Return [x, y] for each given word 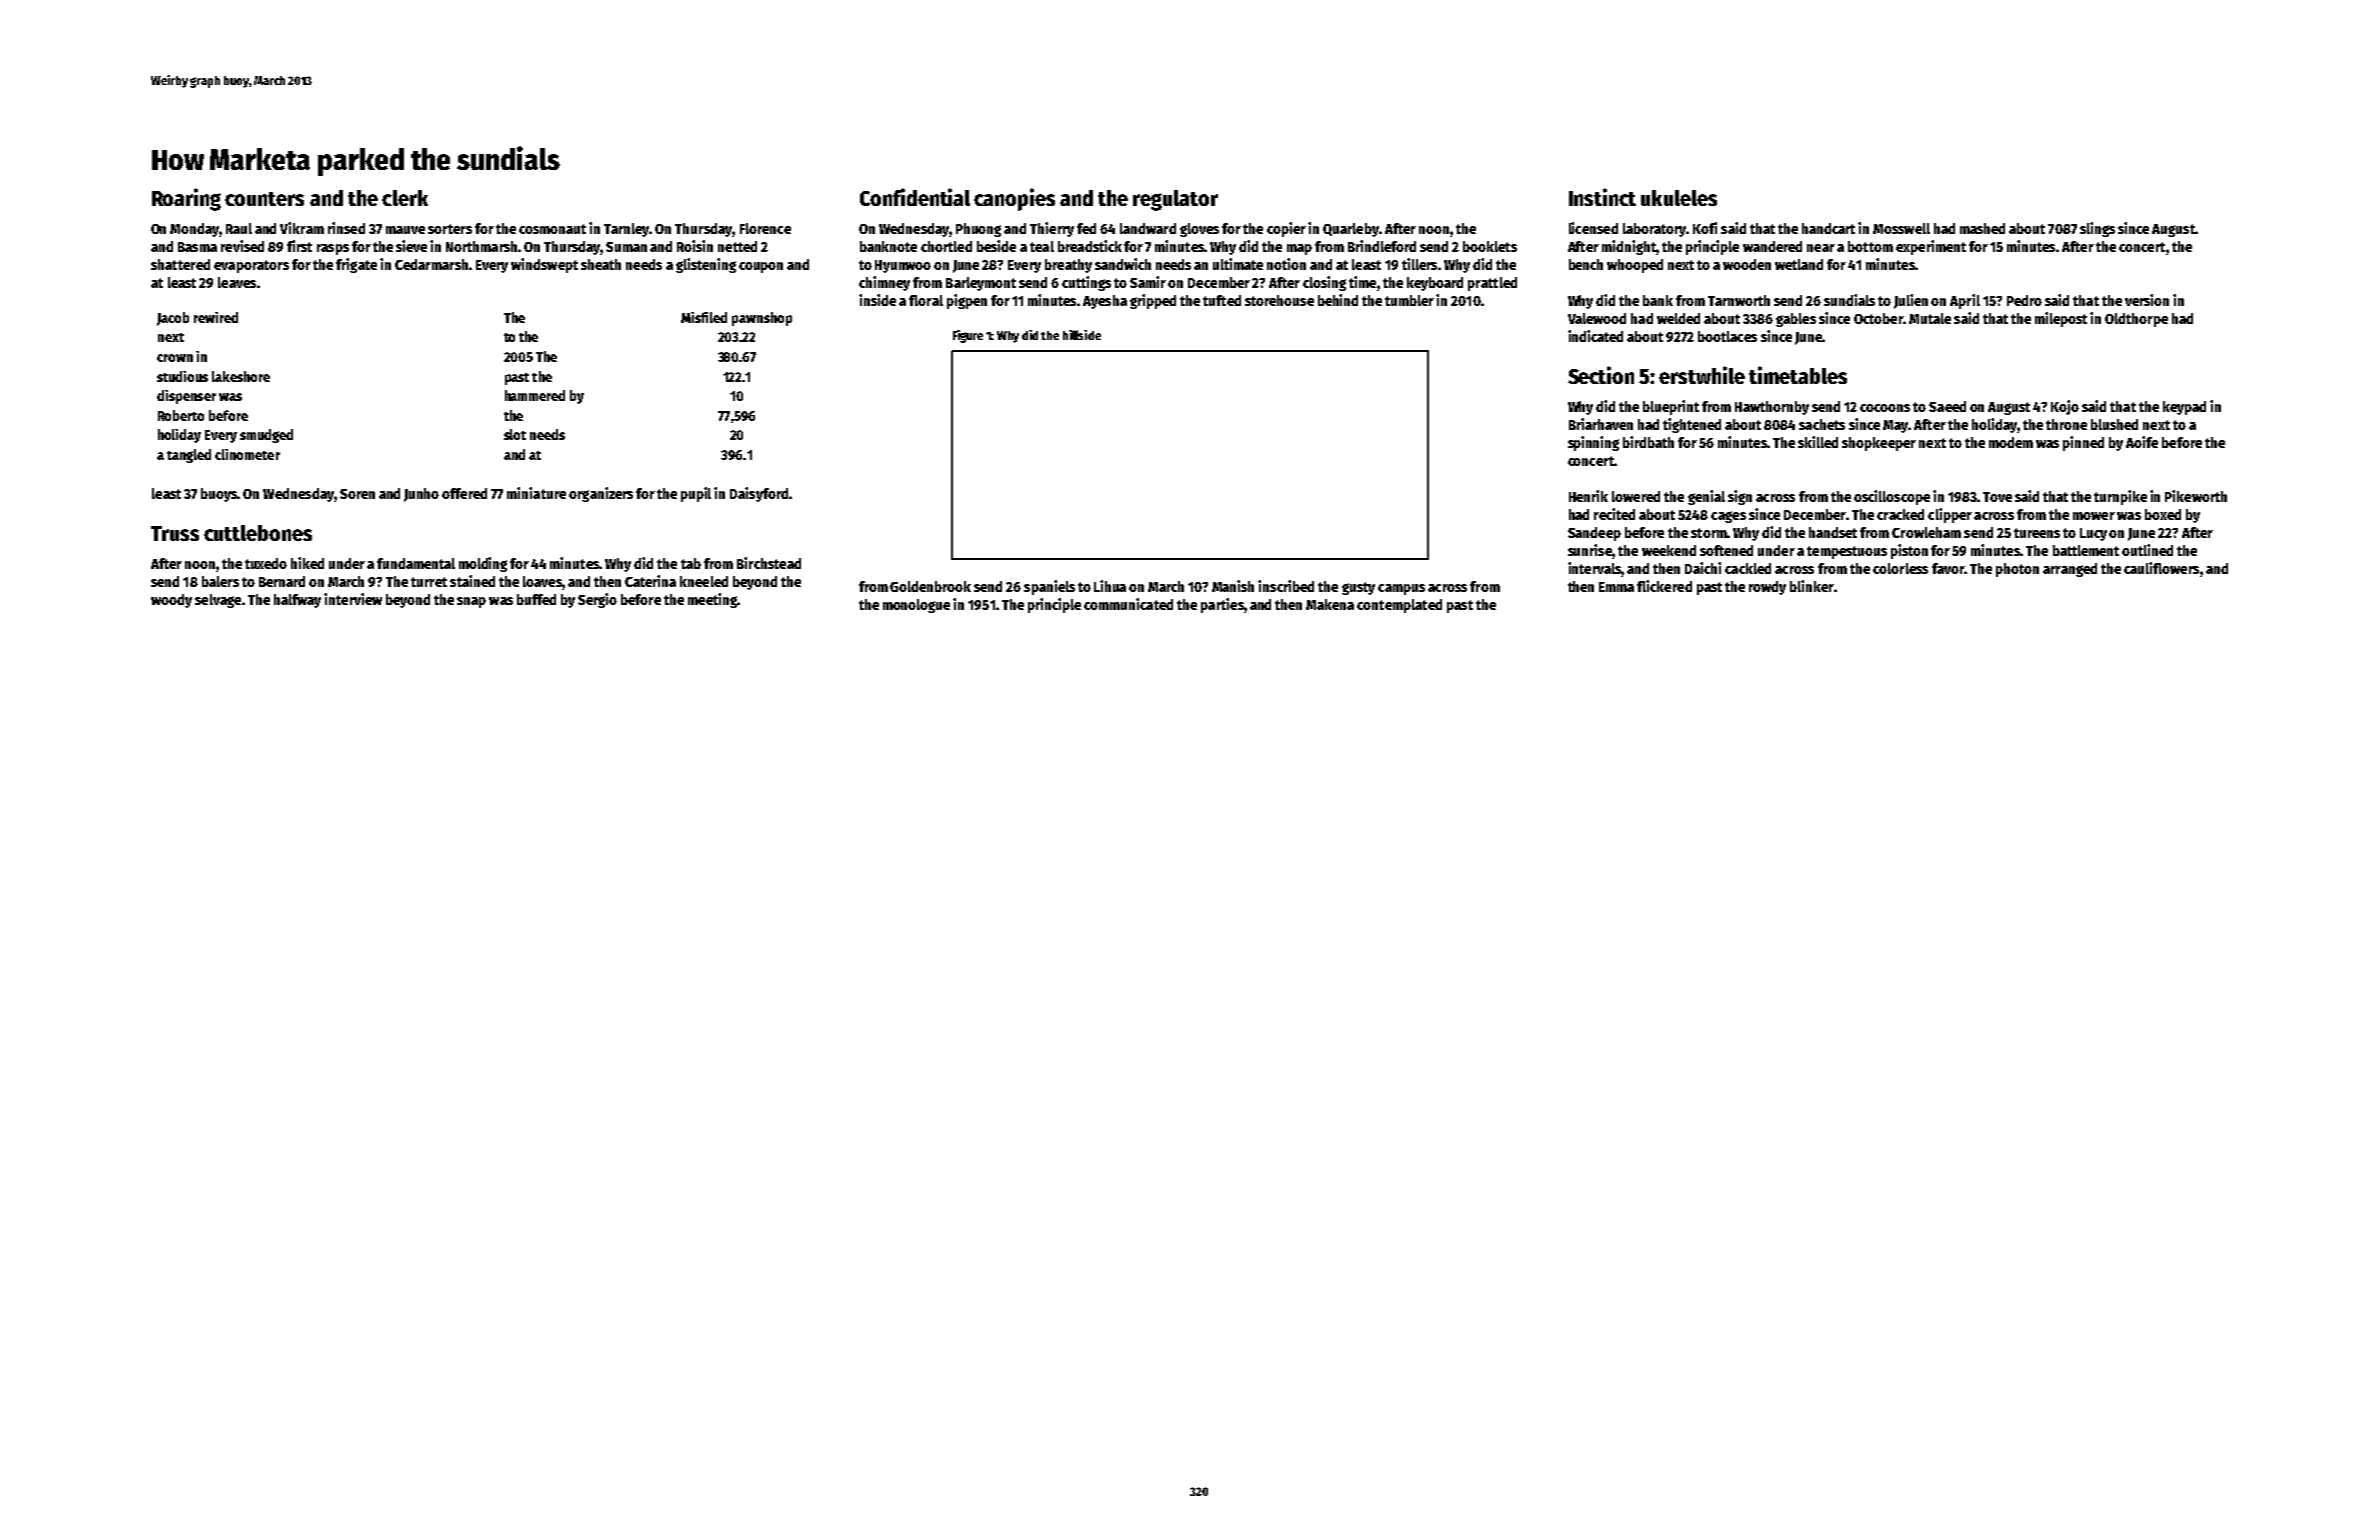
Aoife [2142, 442]
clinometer [247, 454]
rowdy [1767, 588]
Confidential [915, 197]
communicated [1128, 604]
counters [264, 199]
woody [171, 601]
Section [1601, 375]
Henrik [1588, 496]
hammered [535, 395]
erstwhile [1702, 375]
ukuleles [1679, 198]
